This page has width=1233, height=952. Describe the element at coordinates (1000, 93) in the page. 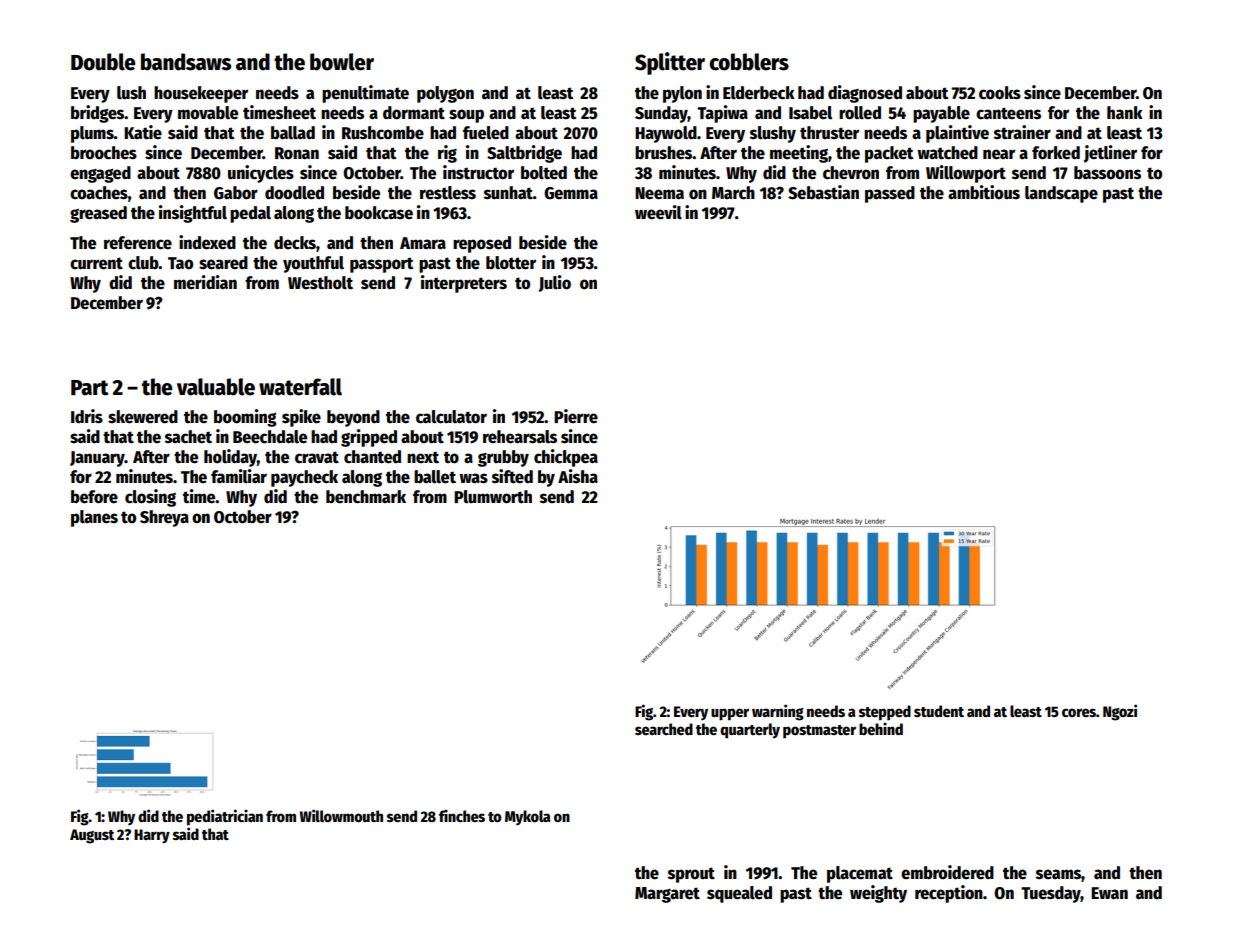

I see `cooks` at that location.
